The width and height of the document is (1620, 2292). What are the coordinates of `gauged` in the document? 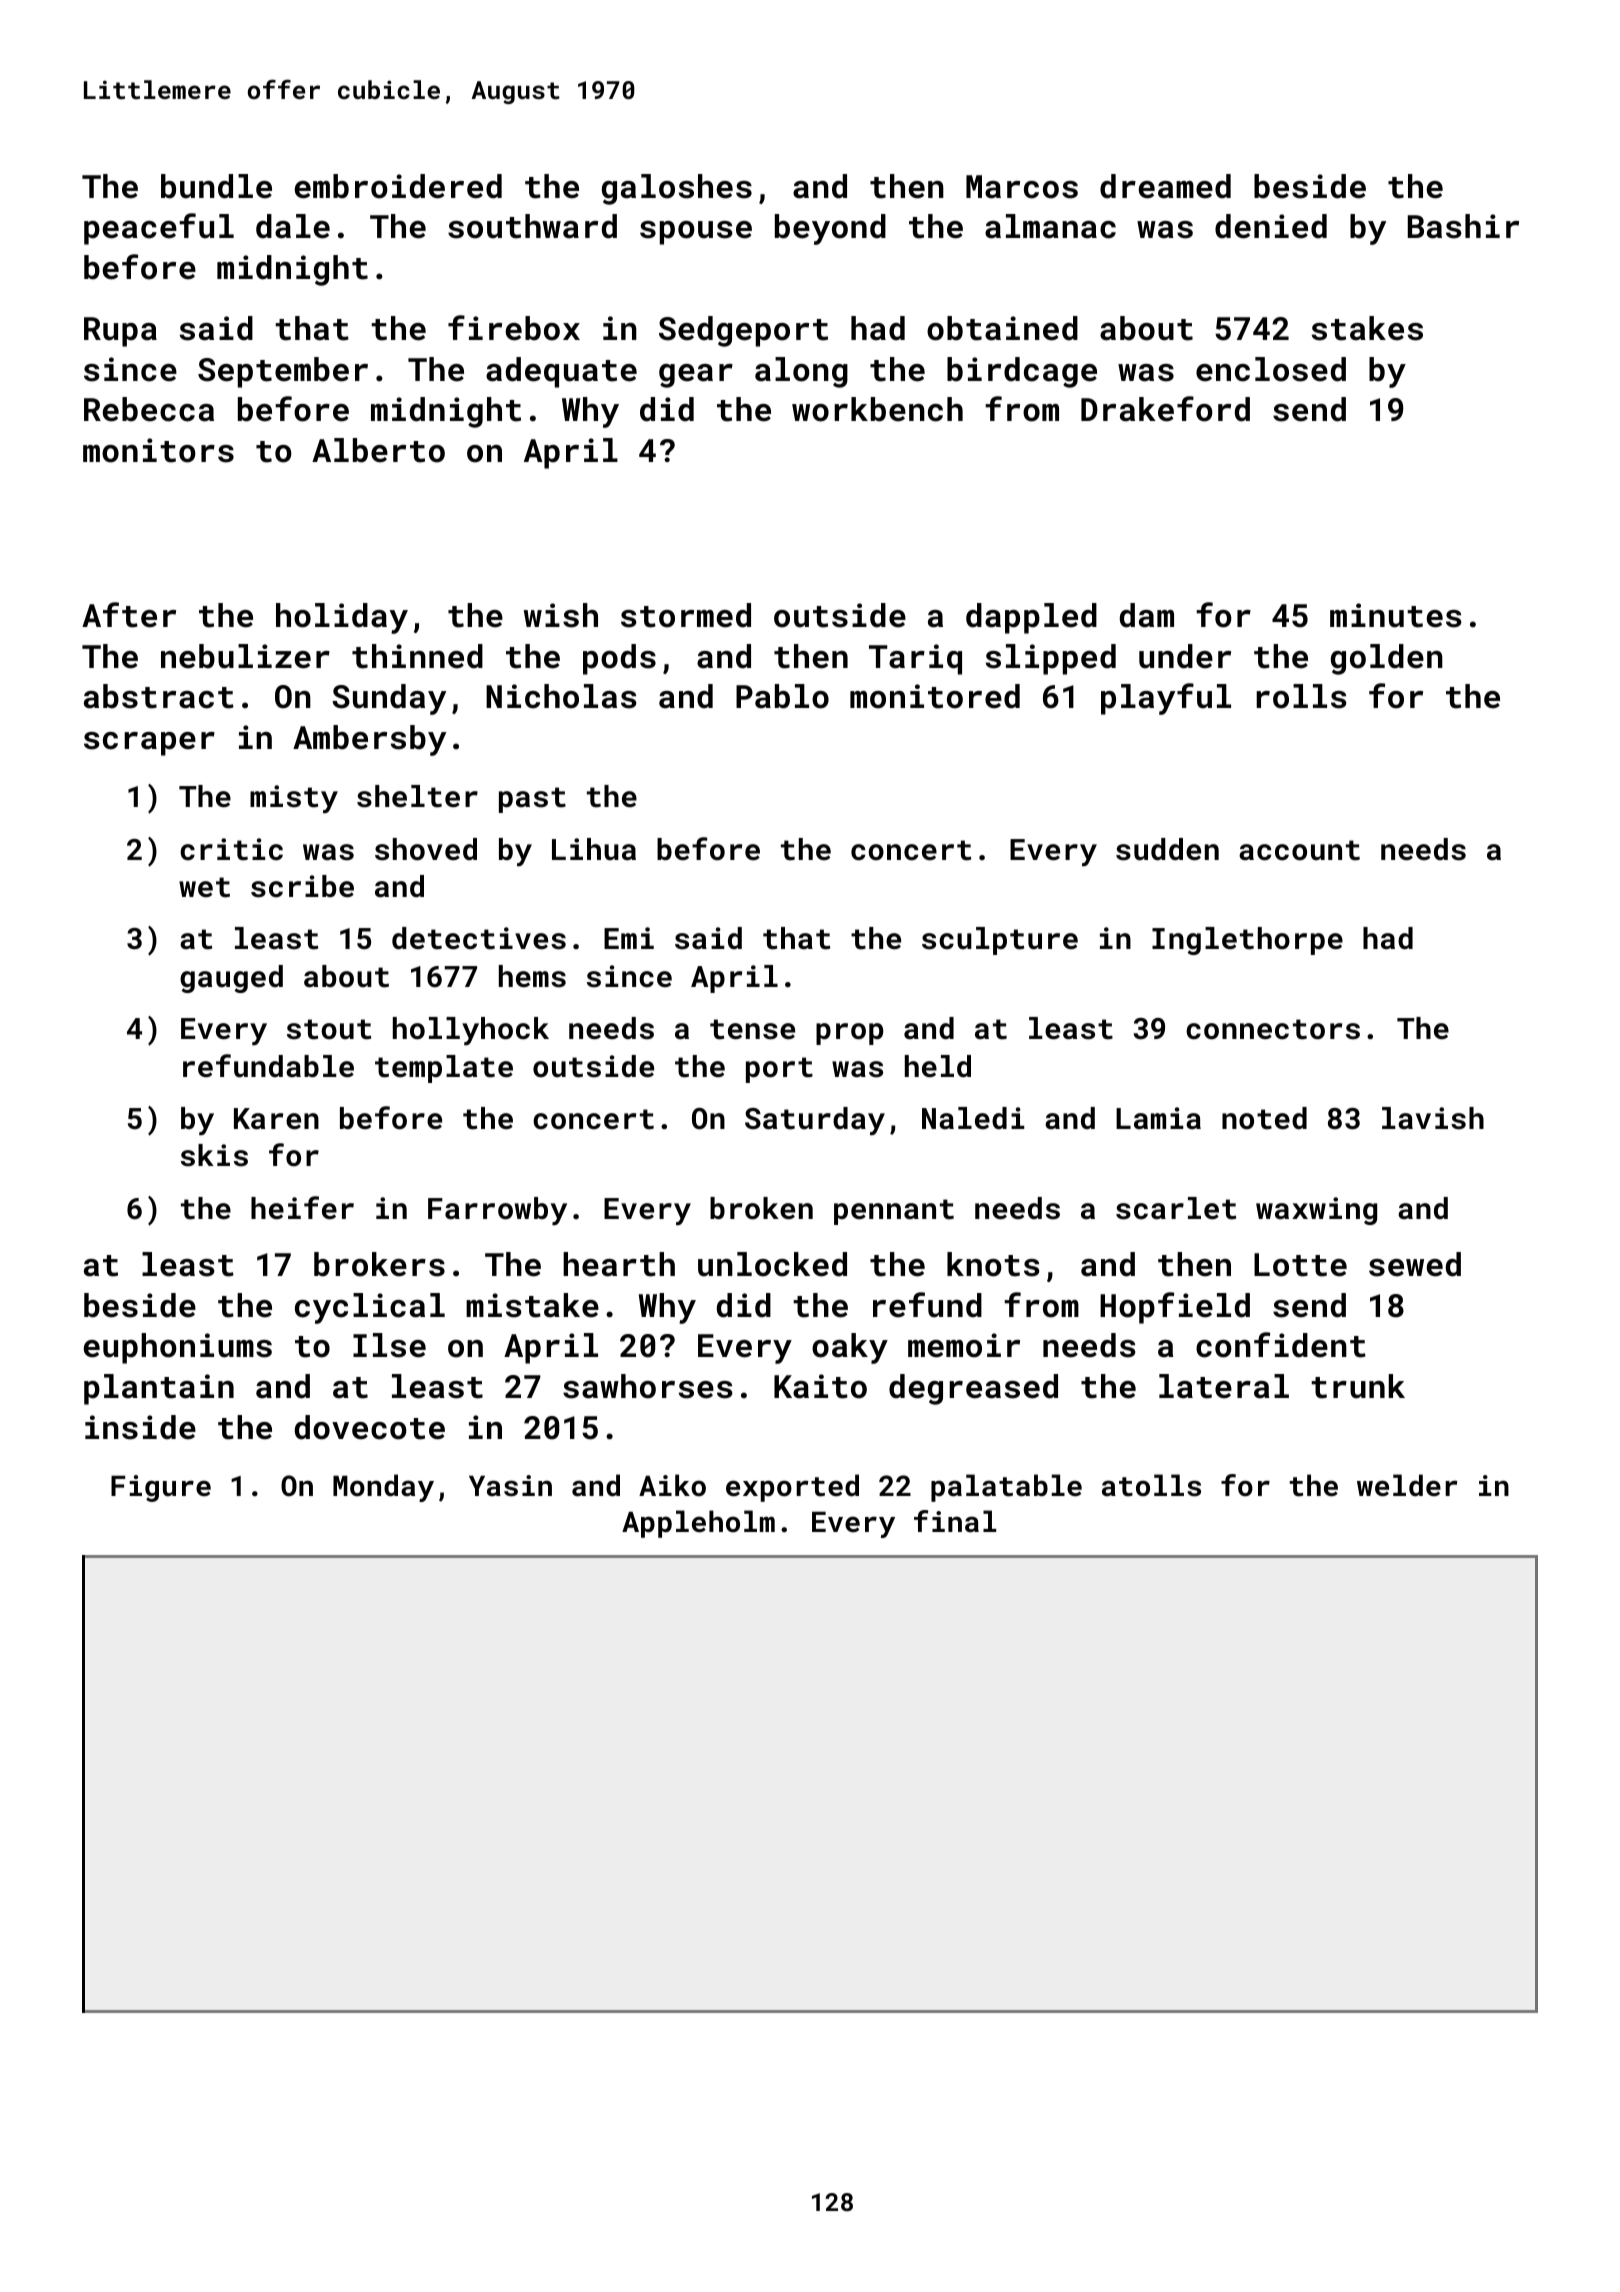 It's located at (231, 979).
